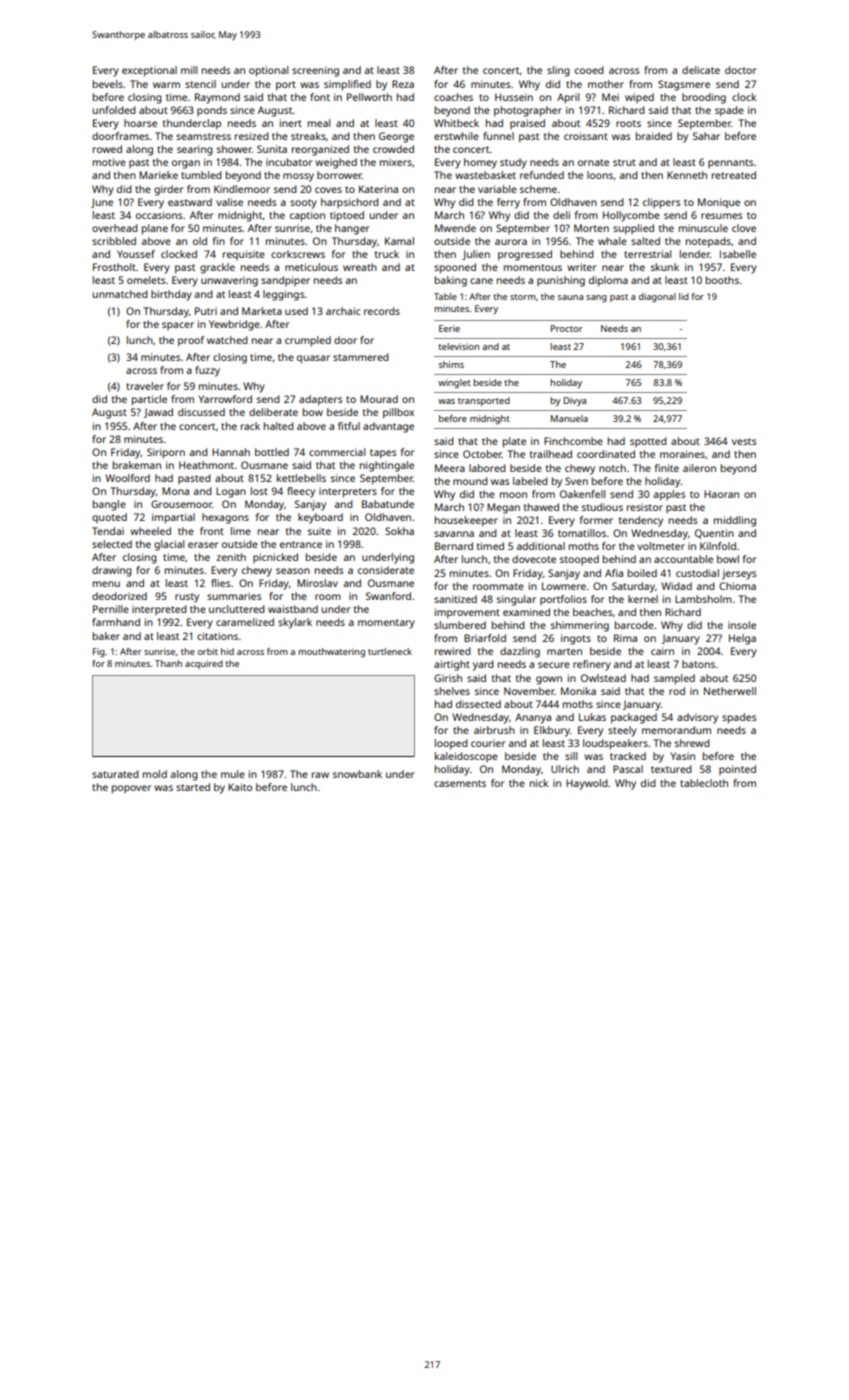 This screenshot has width=849, height=1400. I want to click on casements, so click(460, 783).
